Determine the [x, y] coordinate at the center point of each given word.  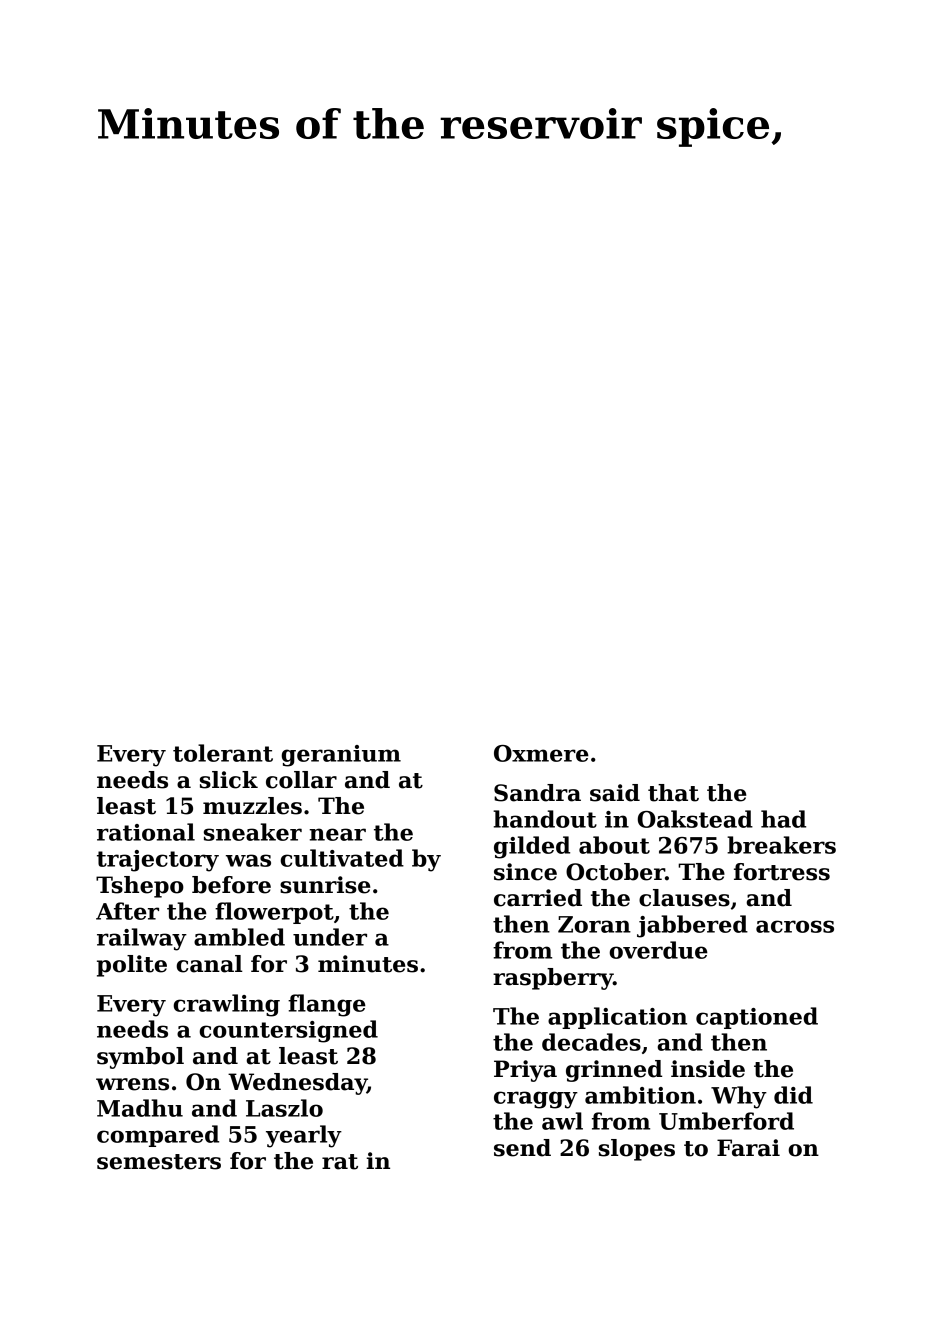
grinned [614, 1071]
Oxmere [541, 753]
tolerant [223, 753]
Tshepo [140, 887]
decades [591, 1042]
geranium [341, 756]
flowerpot [274, 913]
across [795, 926]
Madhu [140, 1108]
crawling [226, 1005]
